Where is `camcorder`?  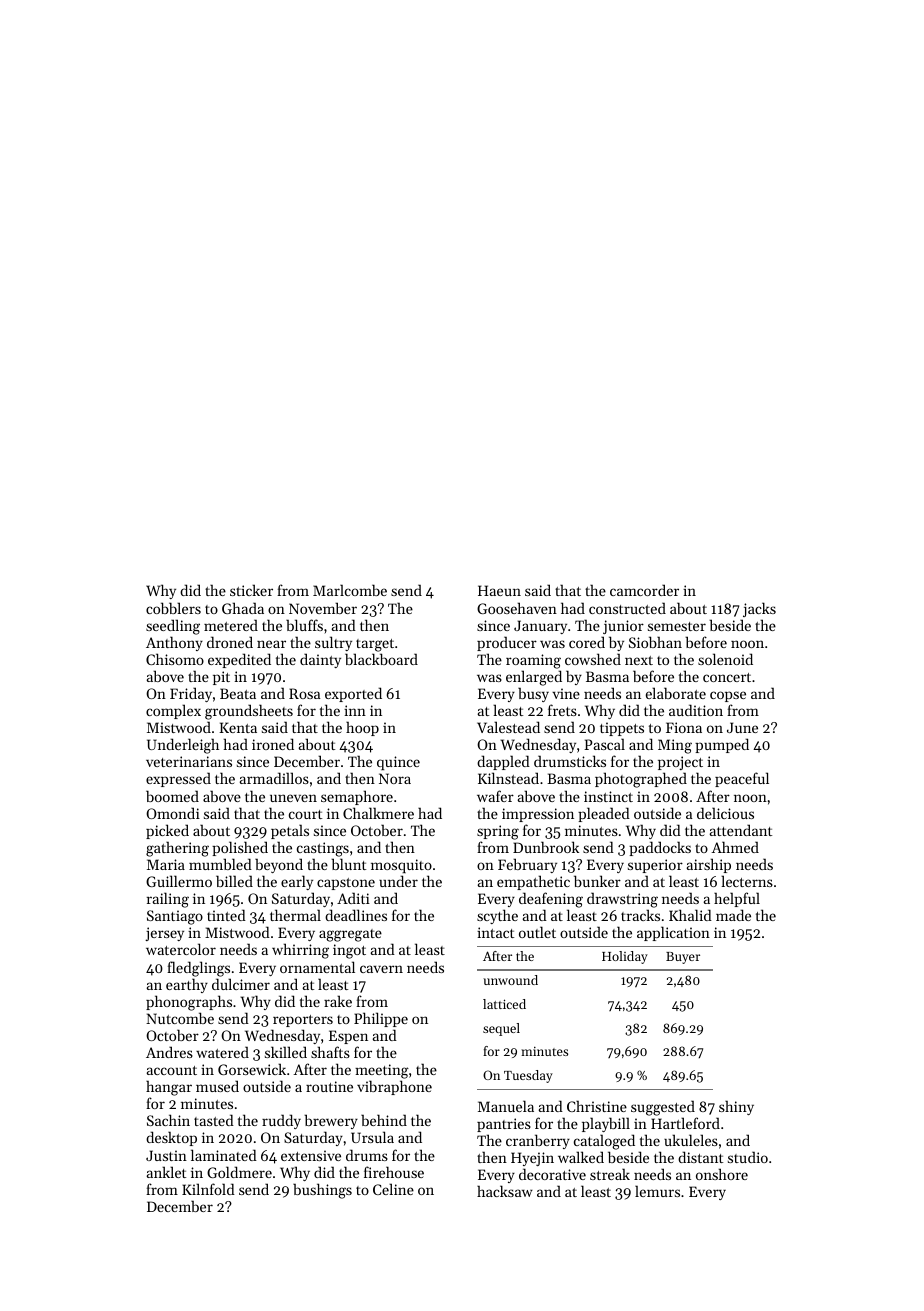
camcorder is located at coordinates (644, 590).
